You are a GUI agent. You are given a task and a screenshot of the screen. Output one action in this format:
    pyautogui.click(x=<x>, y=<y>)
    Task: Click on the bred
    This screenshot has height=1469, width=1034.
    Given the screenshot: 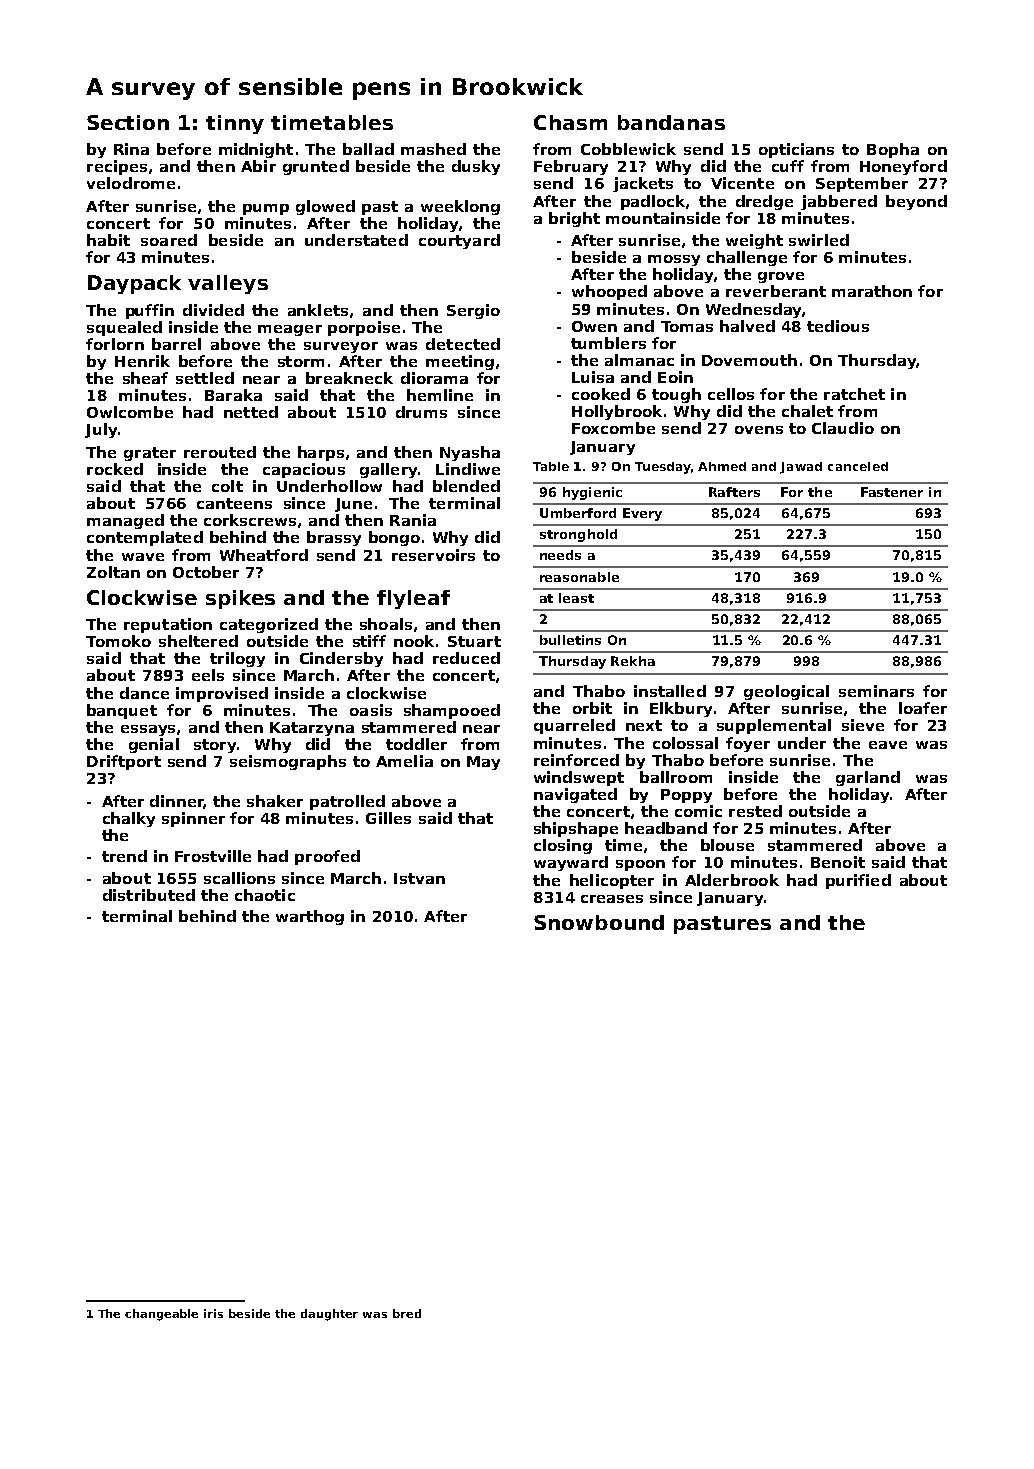 What is the action you would take?
    pyautogui.click(x=407, y=1313)
